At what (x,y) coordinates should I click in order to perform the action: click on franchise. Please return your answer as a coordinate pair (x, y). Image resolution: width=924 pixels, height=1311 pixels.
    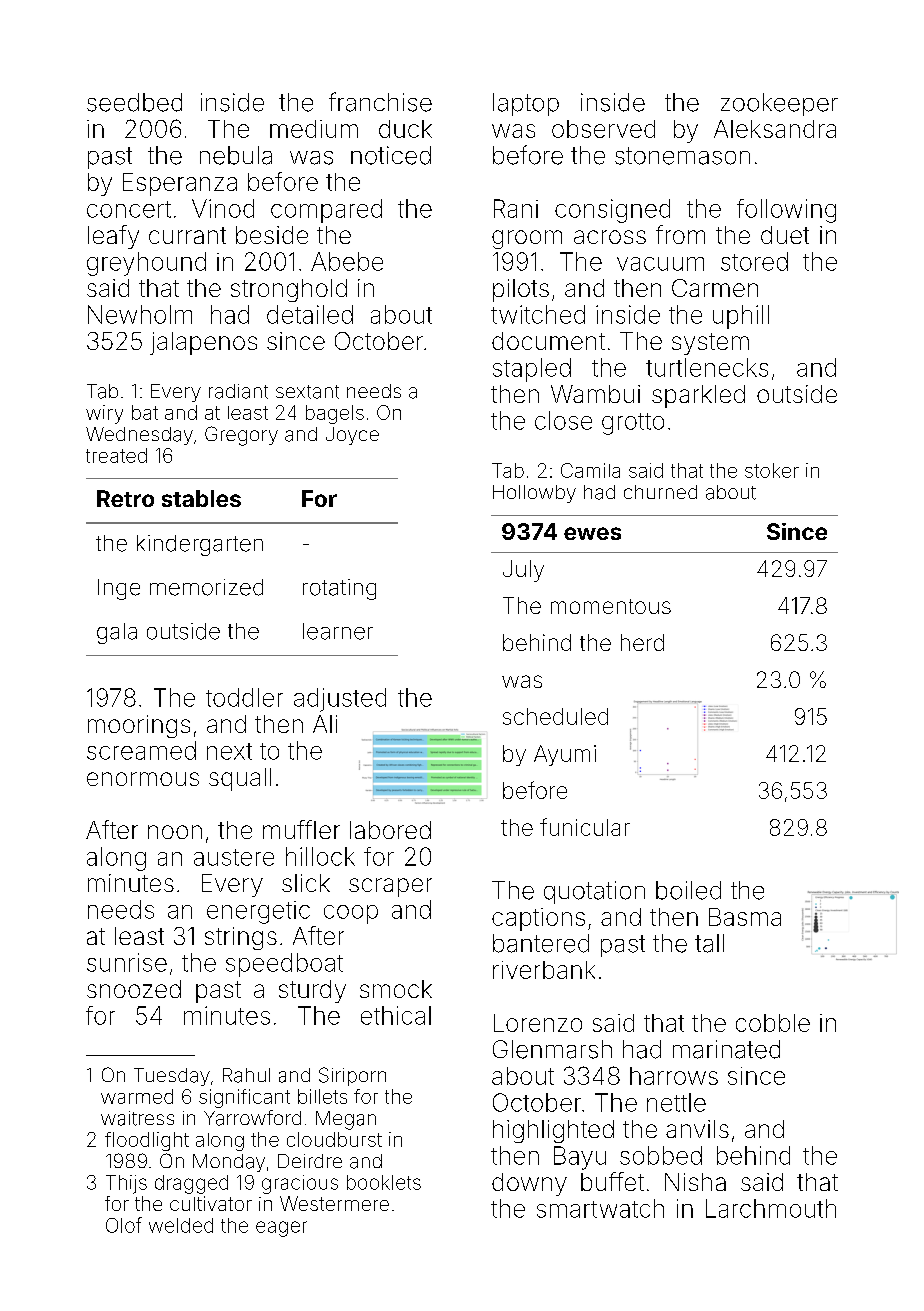
    Looking at the image, I should click on (380, 102).
